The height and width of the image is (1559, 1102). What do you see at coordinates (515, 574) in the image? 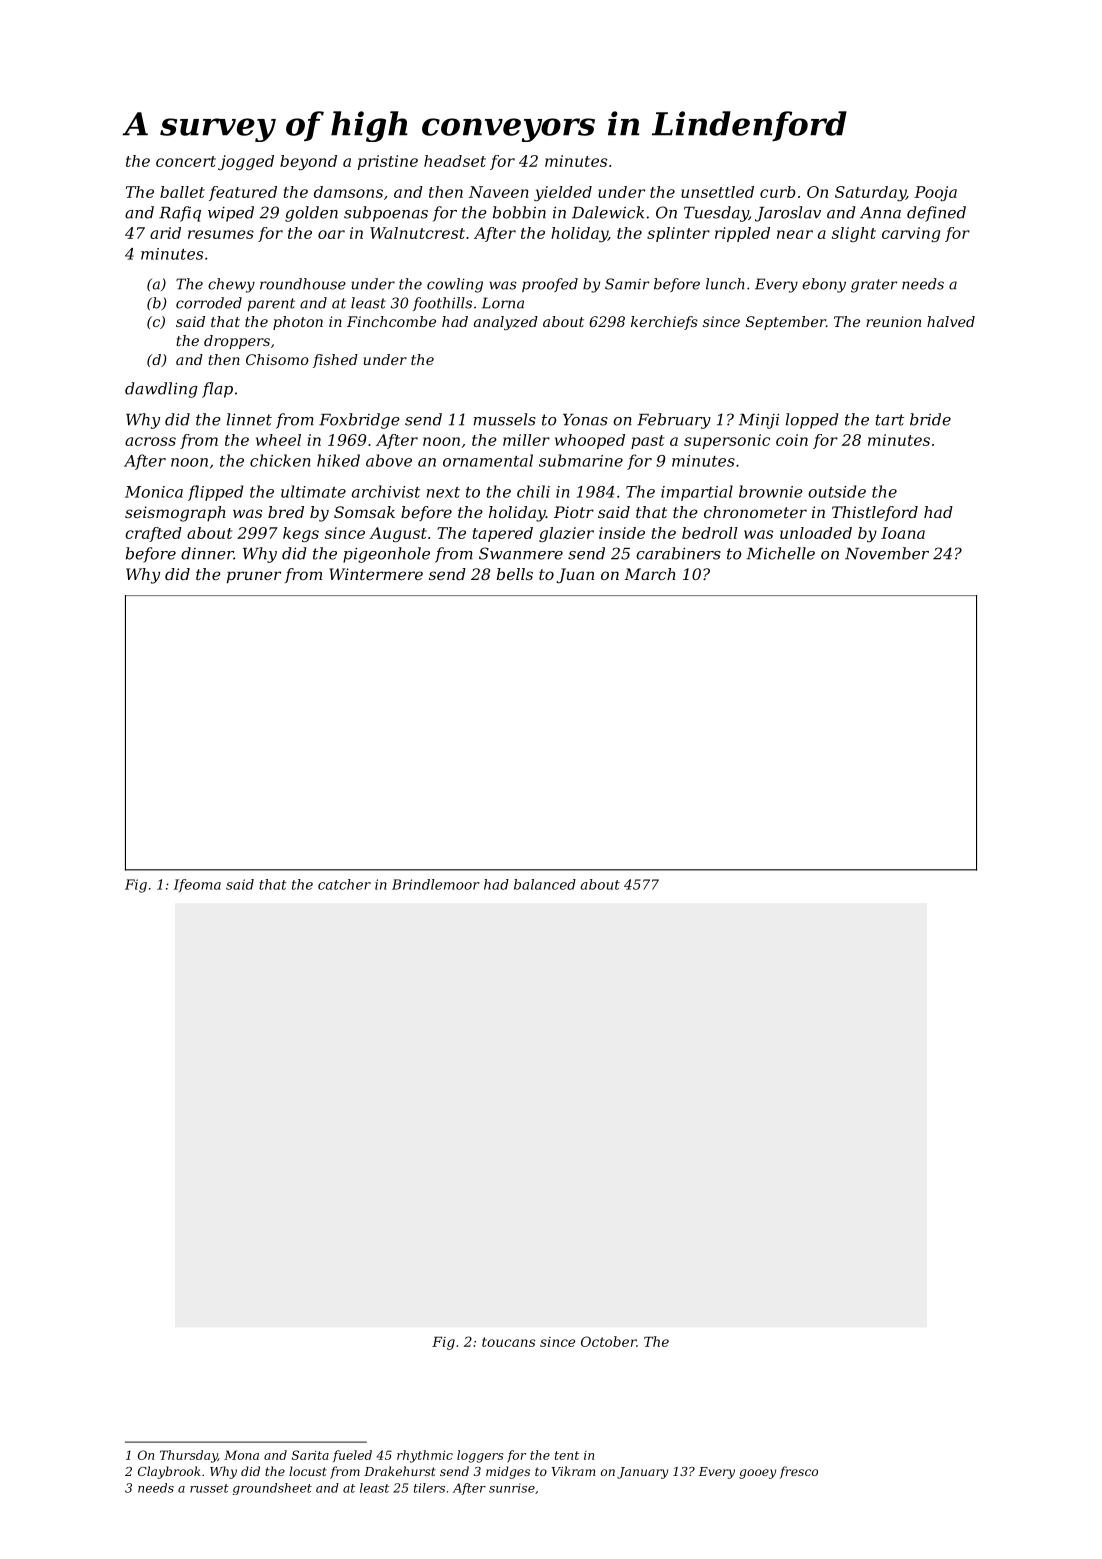
I see `bells` at bounding box center [515, 574].
